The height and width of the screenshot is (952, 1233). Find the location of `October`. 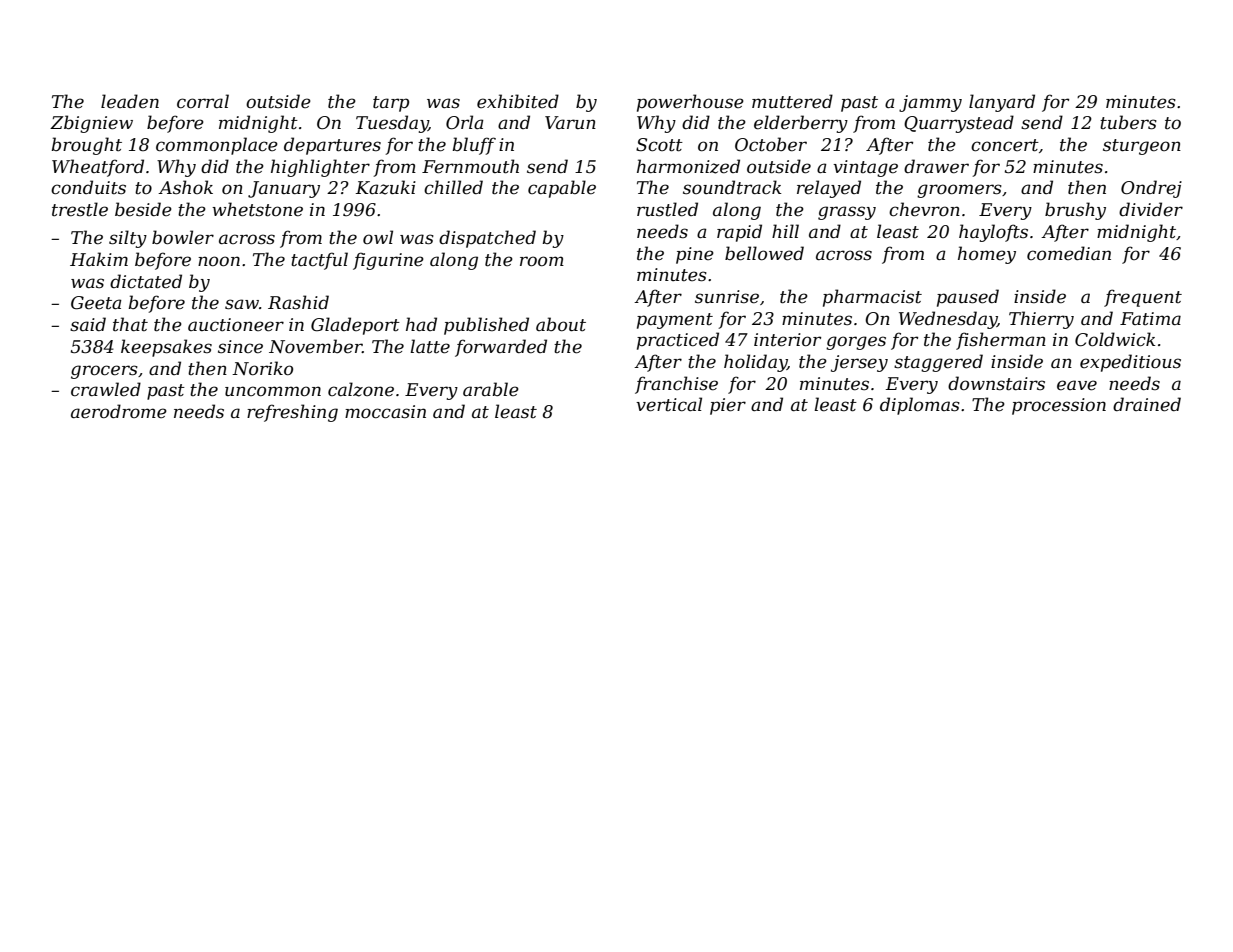

October is located at coordinates (771, 144).
